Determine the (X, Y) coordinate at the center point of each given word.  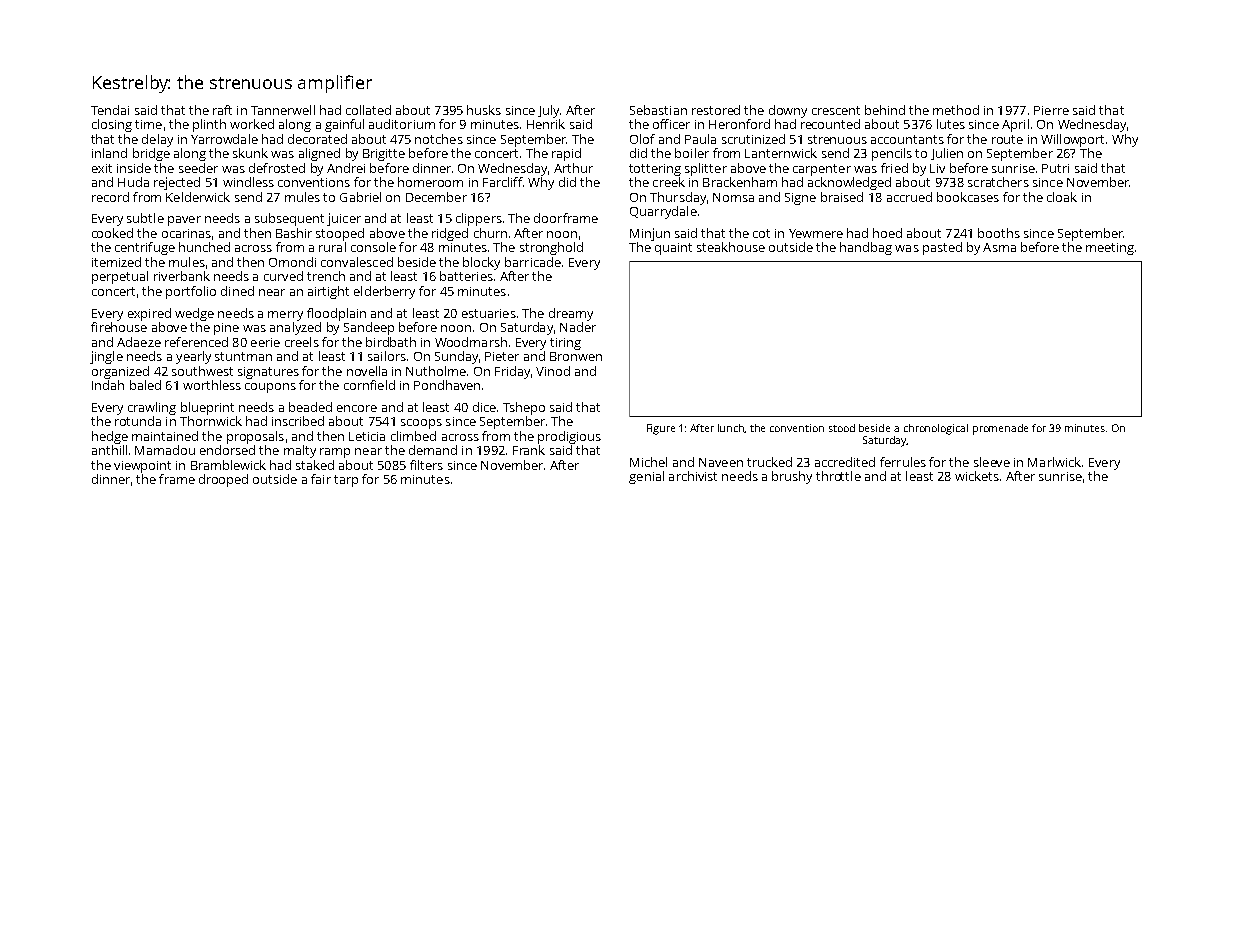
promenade (1000, 429)
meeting (1110, 249)
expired (149, 314)
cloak (1062, 197)
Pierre (1051, 110)
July (548, 111)
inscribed (298, 421)
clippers (479, 219)
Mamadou (165, 450)
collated (368, 110)
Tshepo (524, 408)
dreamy (571, 314)
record (110, 197)
